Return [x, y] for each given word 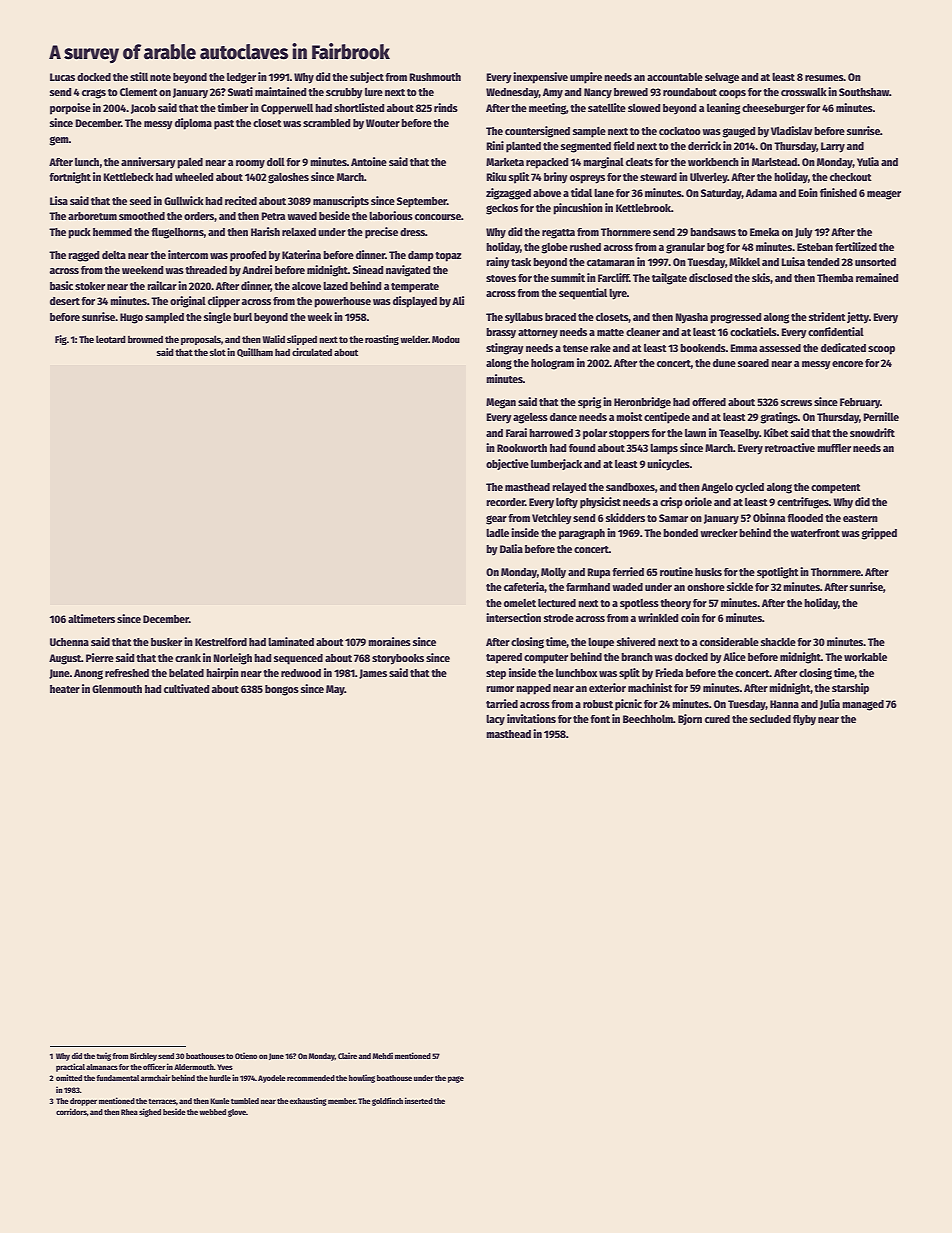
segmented [586, 147]
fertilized [856, 246]
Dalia [511, 548]
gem [59, 141]
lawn [695, 433]
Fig [61, 340]
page [456, 1079]
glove [237, 1113]
